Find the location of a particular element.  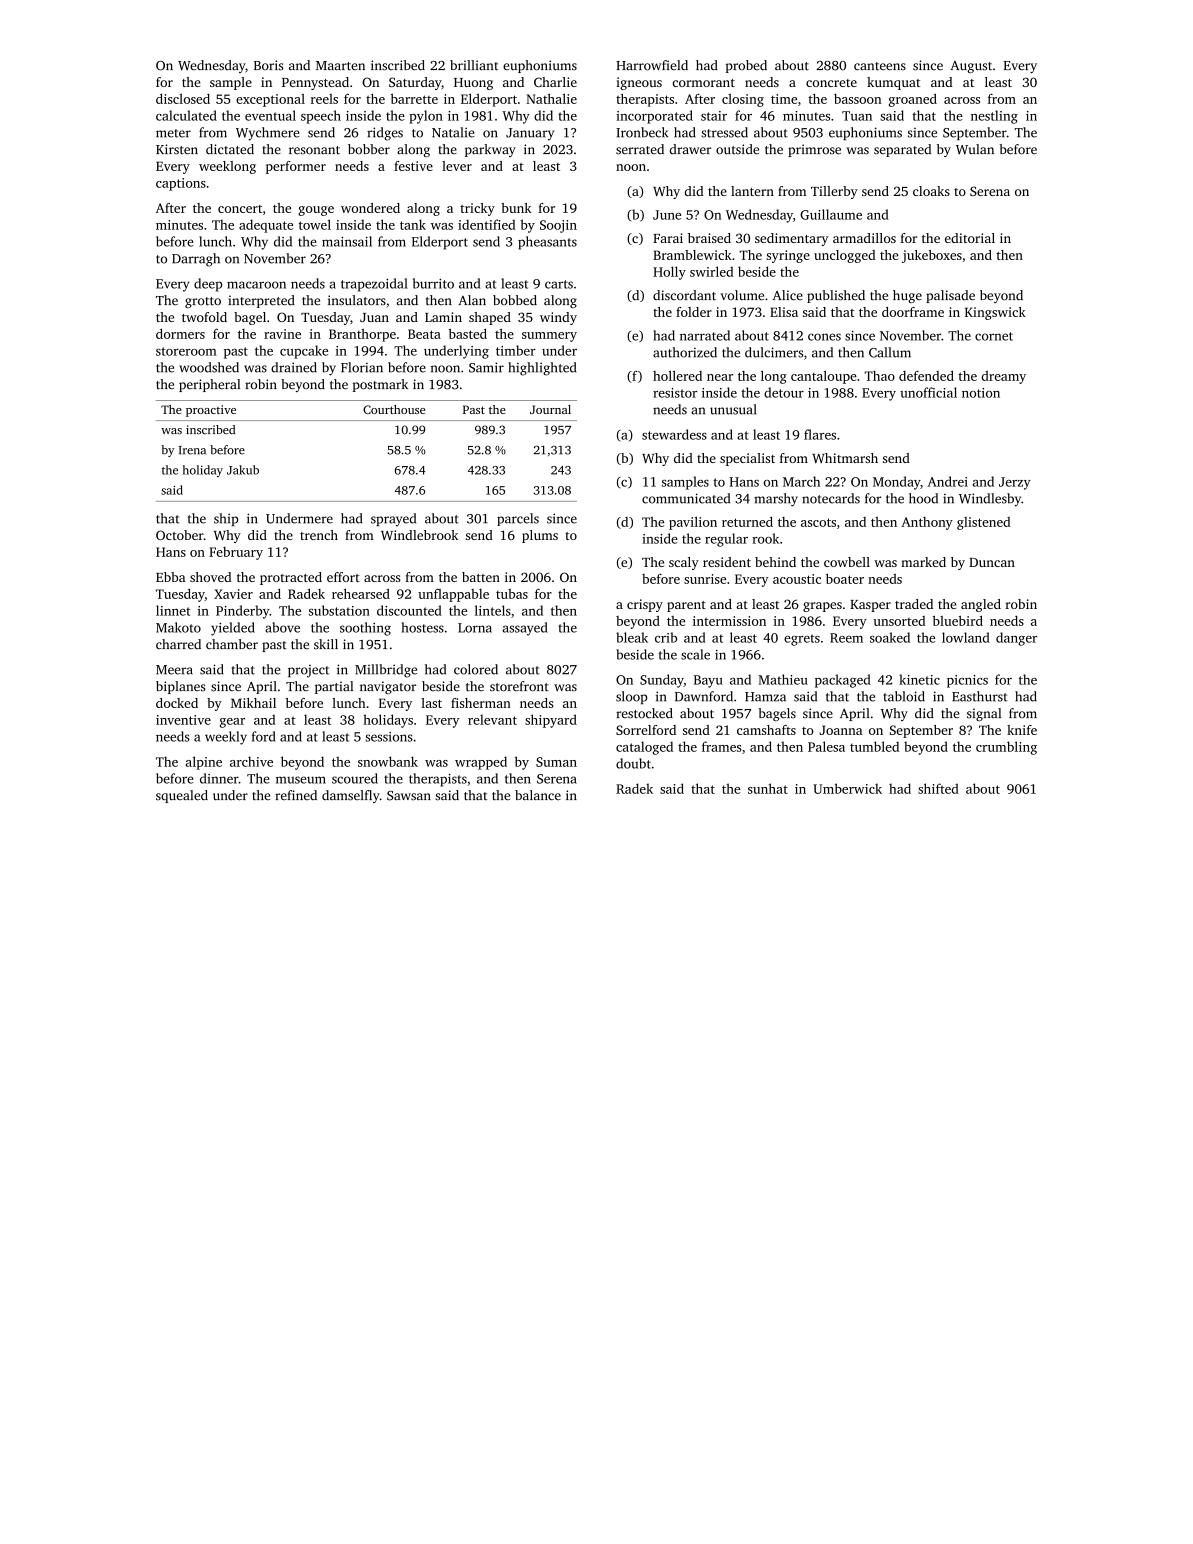

Boris is located at coordinates (269, 65).
